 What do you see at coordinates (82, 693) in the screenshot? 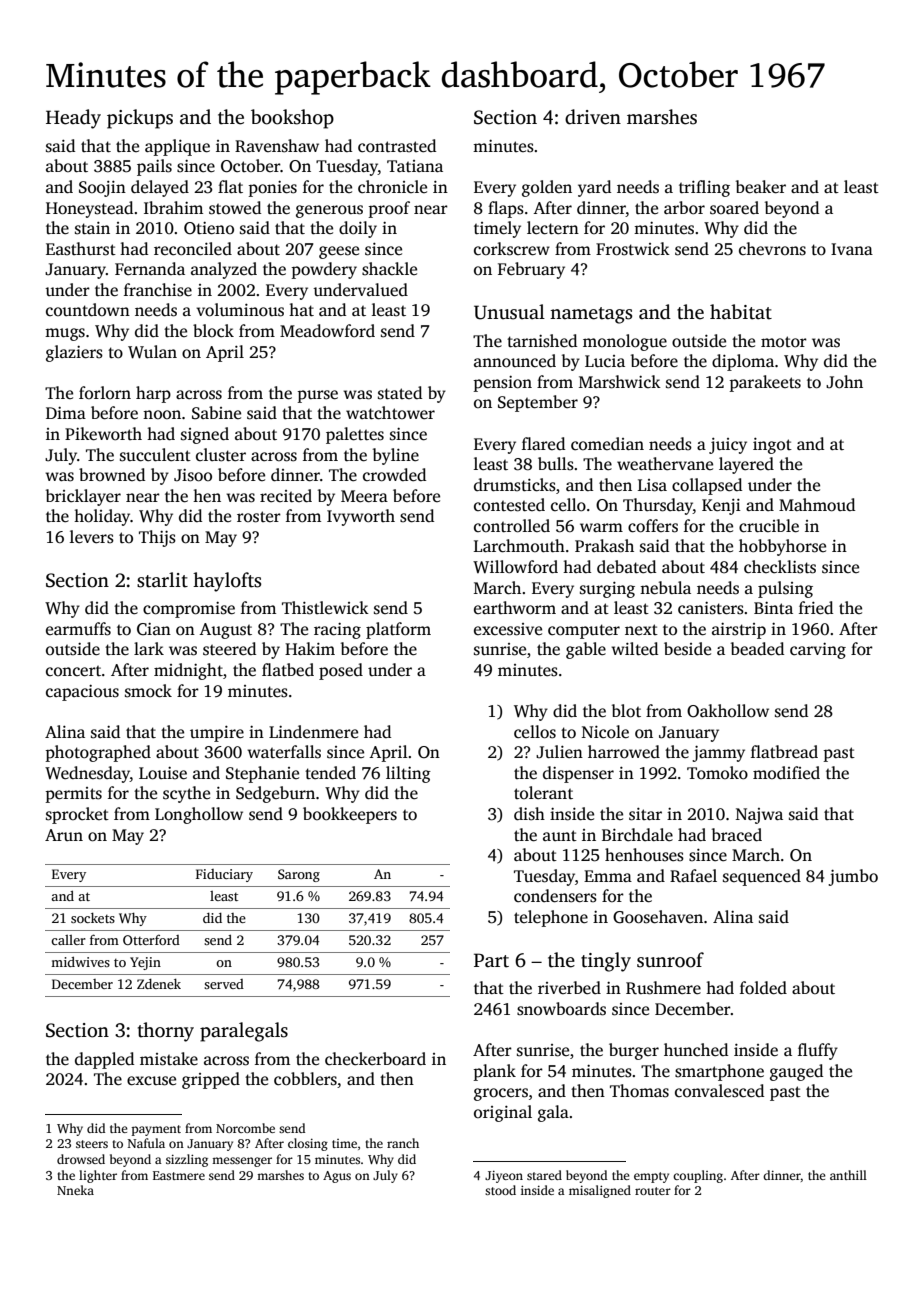
I see `capacious` at bounding box center [82, 693].
